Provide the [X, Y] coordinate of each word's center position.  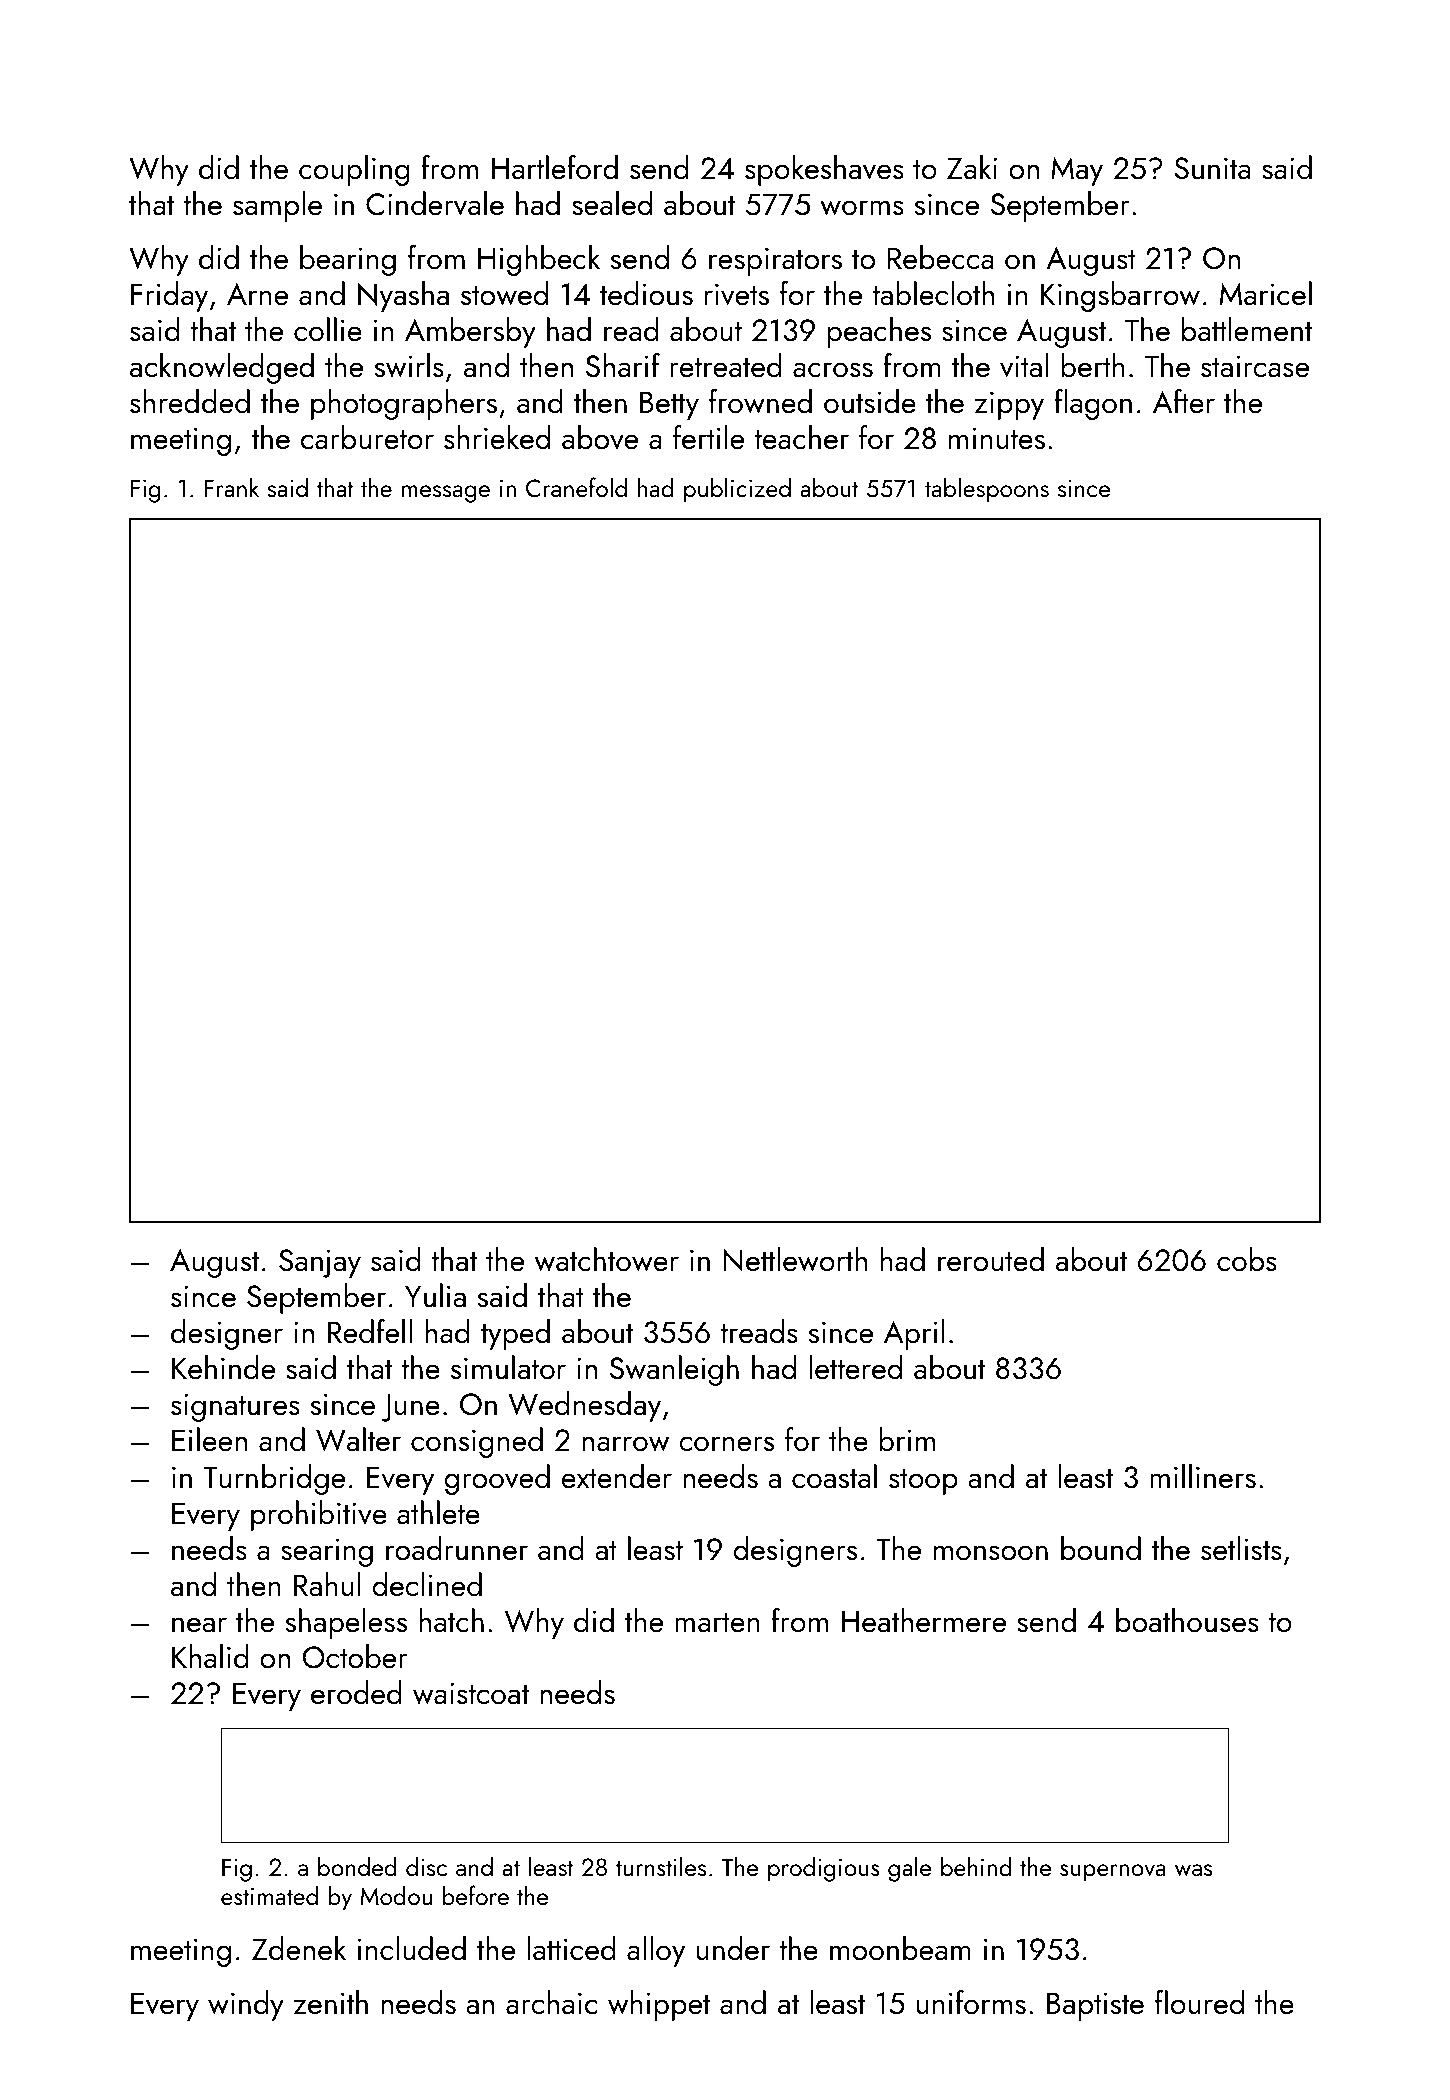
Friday [169, 296]
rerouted [991, 1259]
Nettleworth [795, 1259]
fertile [708, 437]
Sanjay [320, 1263]
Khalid [210, 1656]
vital [1024, 365]
